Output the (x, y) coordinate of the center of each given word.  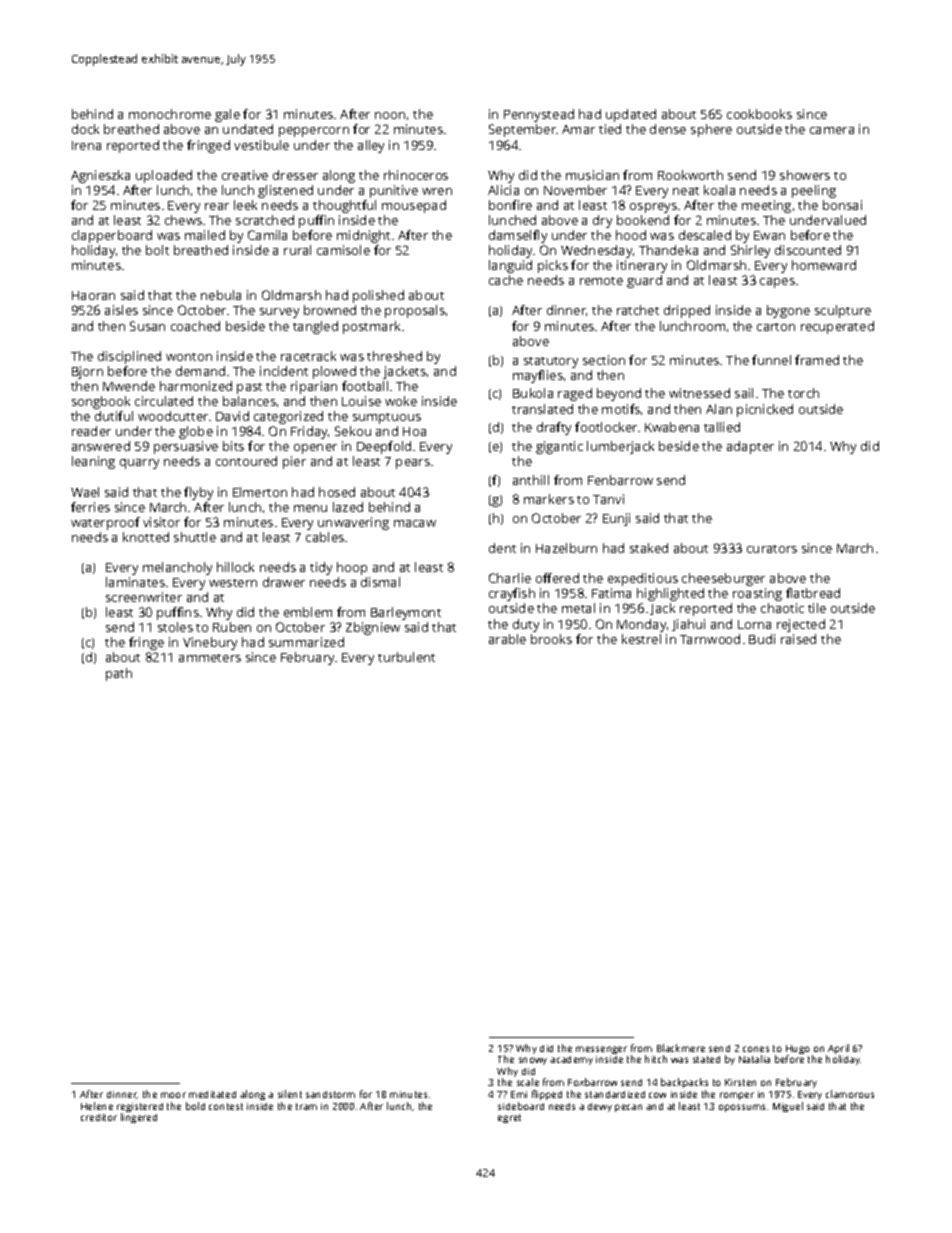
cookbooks (759, 114)
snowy (533, 1061)
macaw (415, 523)
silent (290, 1094)
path (119, 674)
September (523, 130)
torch (803, 393)
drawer (284, 582)
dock (85, 129)
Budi (762, 639)
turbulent (406, 657)
